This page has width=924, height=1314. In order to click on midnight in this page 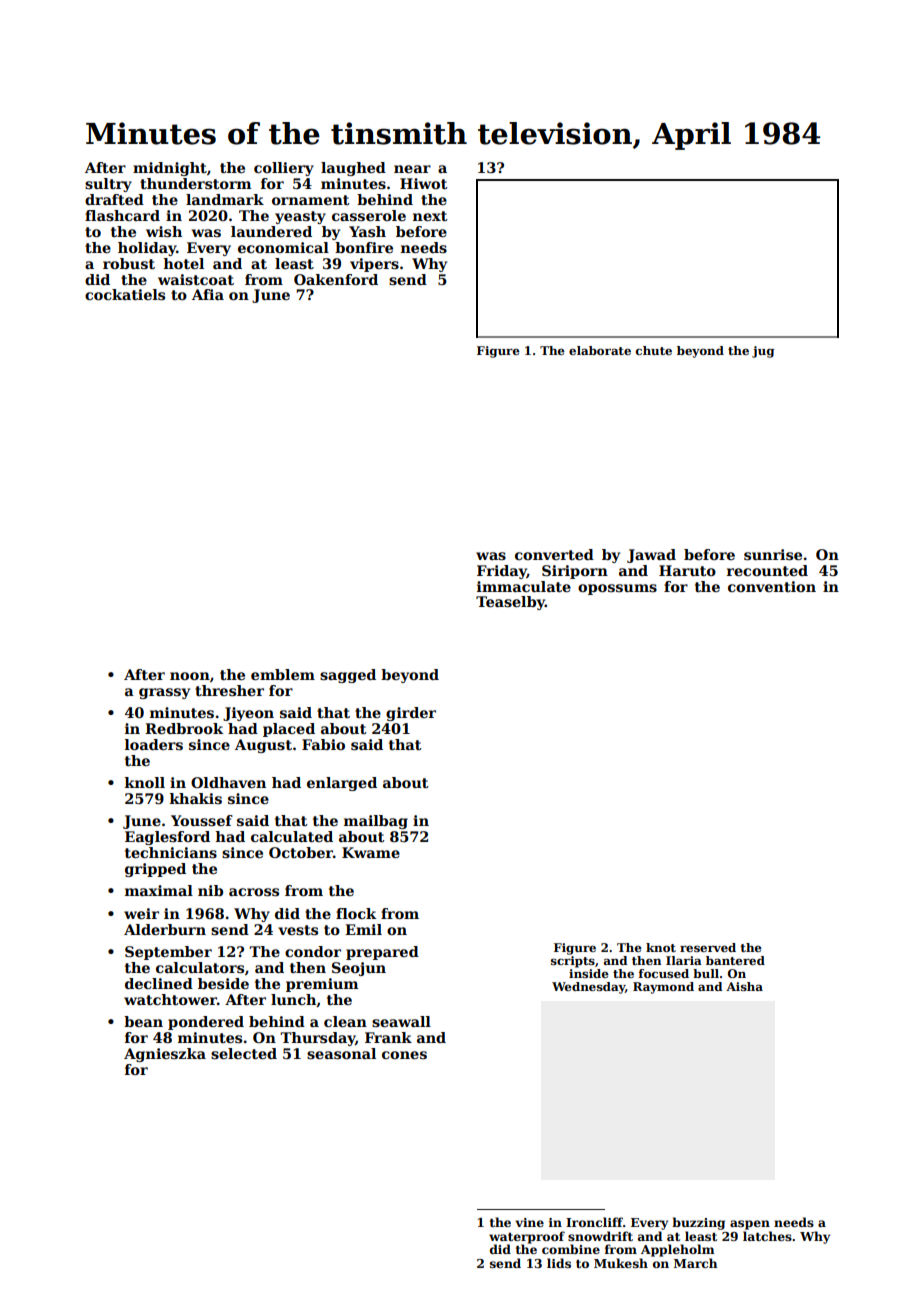, I will do `click(170, 169)`.
